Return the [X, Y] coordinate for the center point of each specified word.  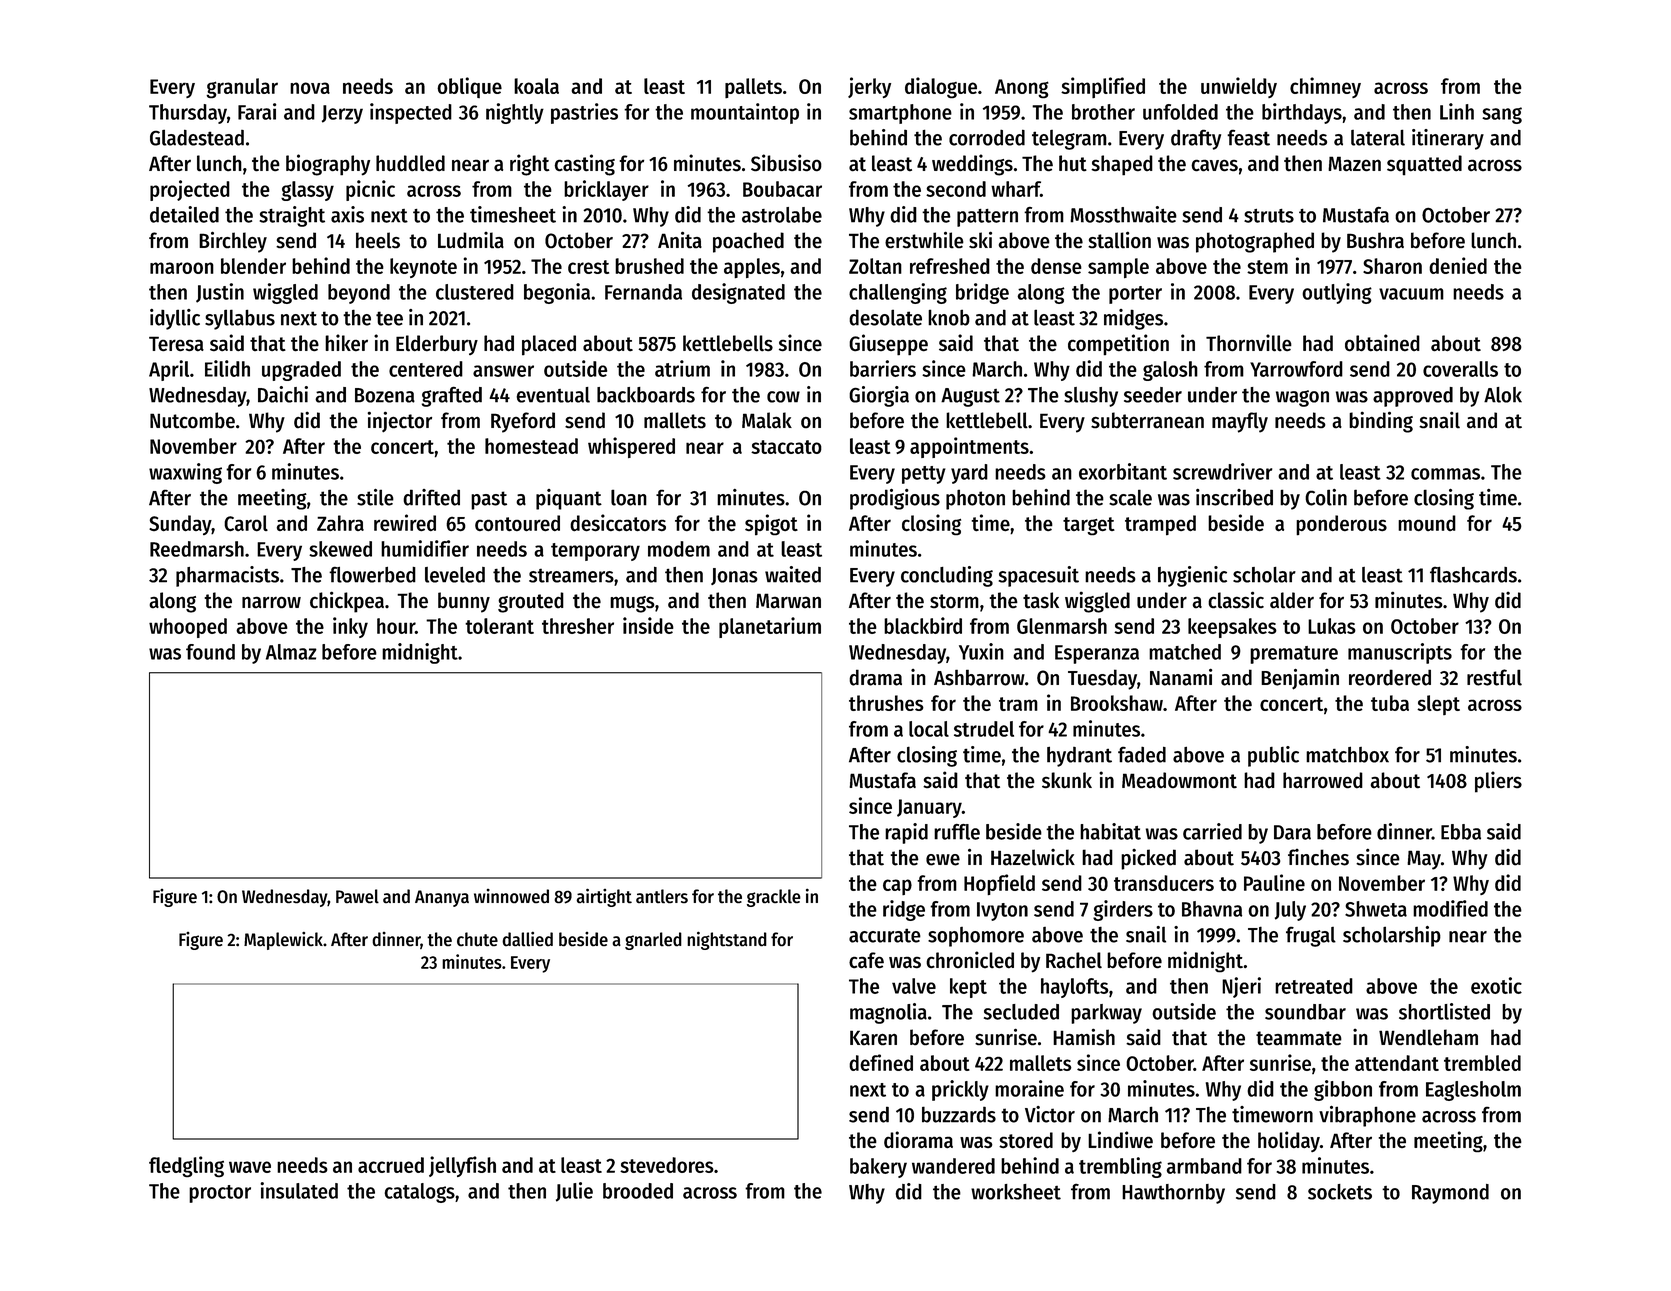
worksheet [1016, 1192]
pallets [753, 88]
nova [310, 88]
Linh [1457, 111]
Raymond [1450, 1194]
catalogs [419, 1193]
